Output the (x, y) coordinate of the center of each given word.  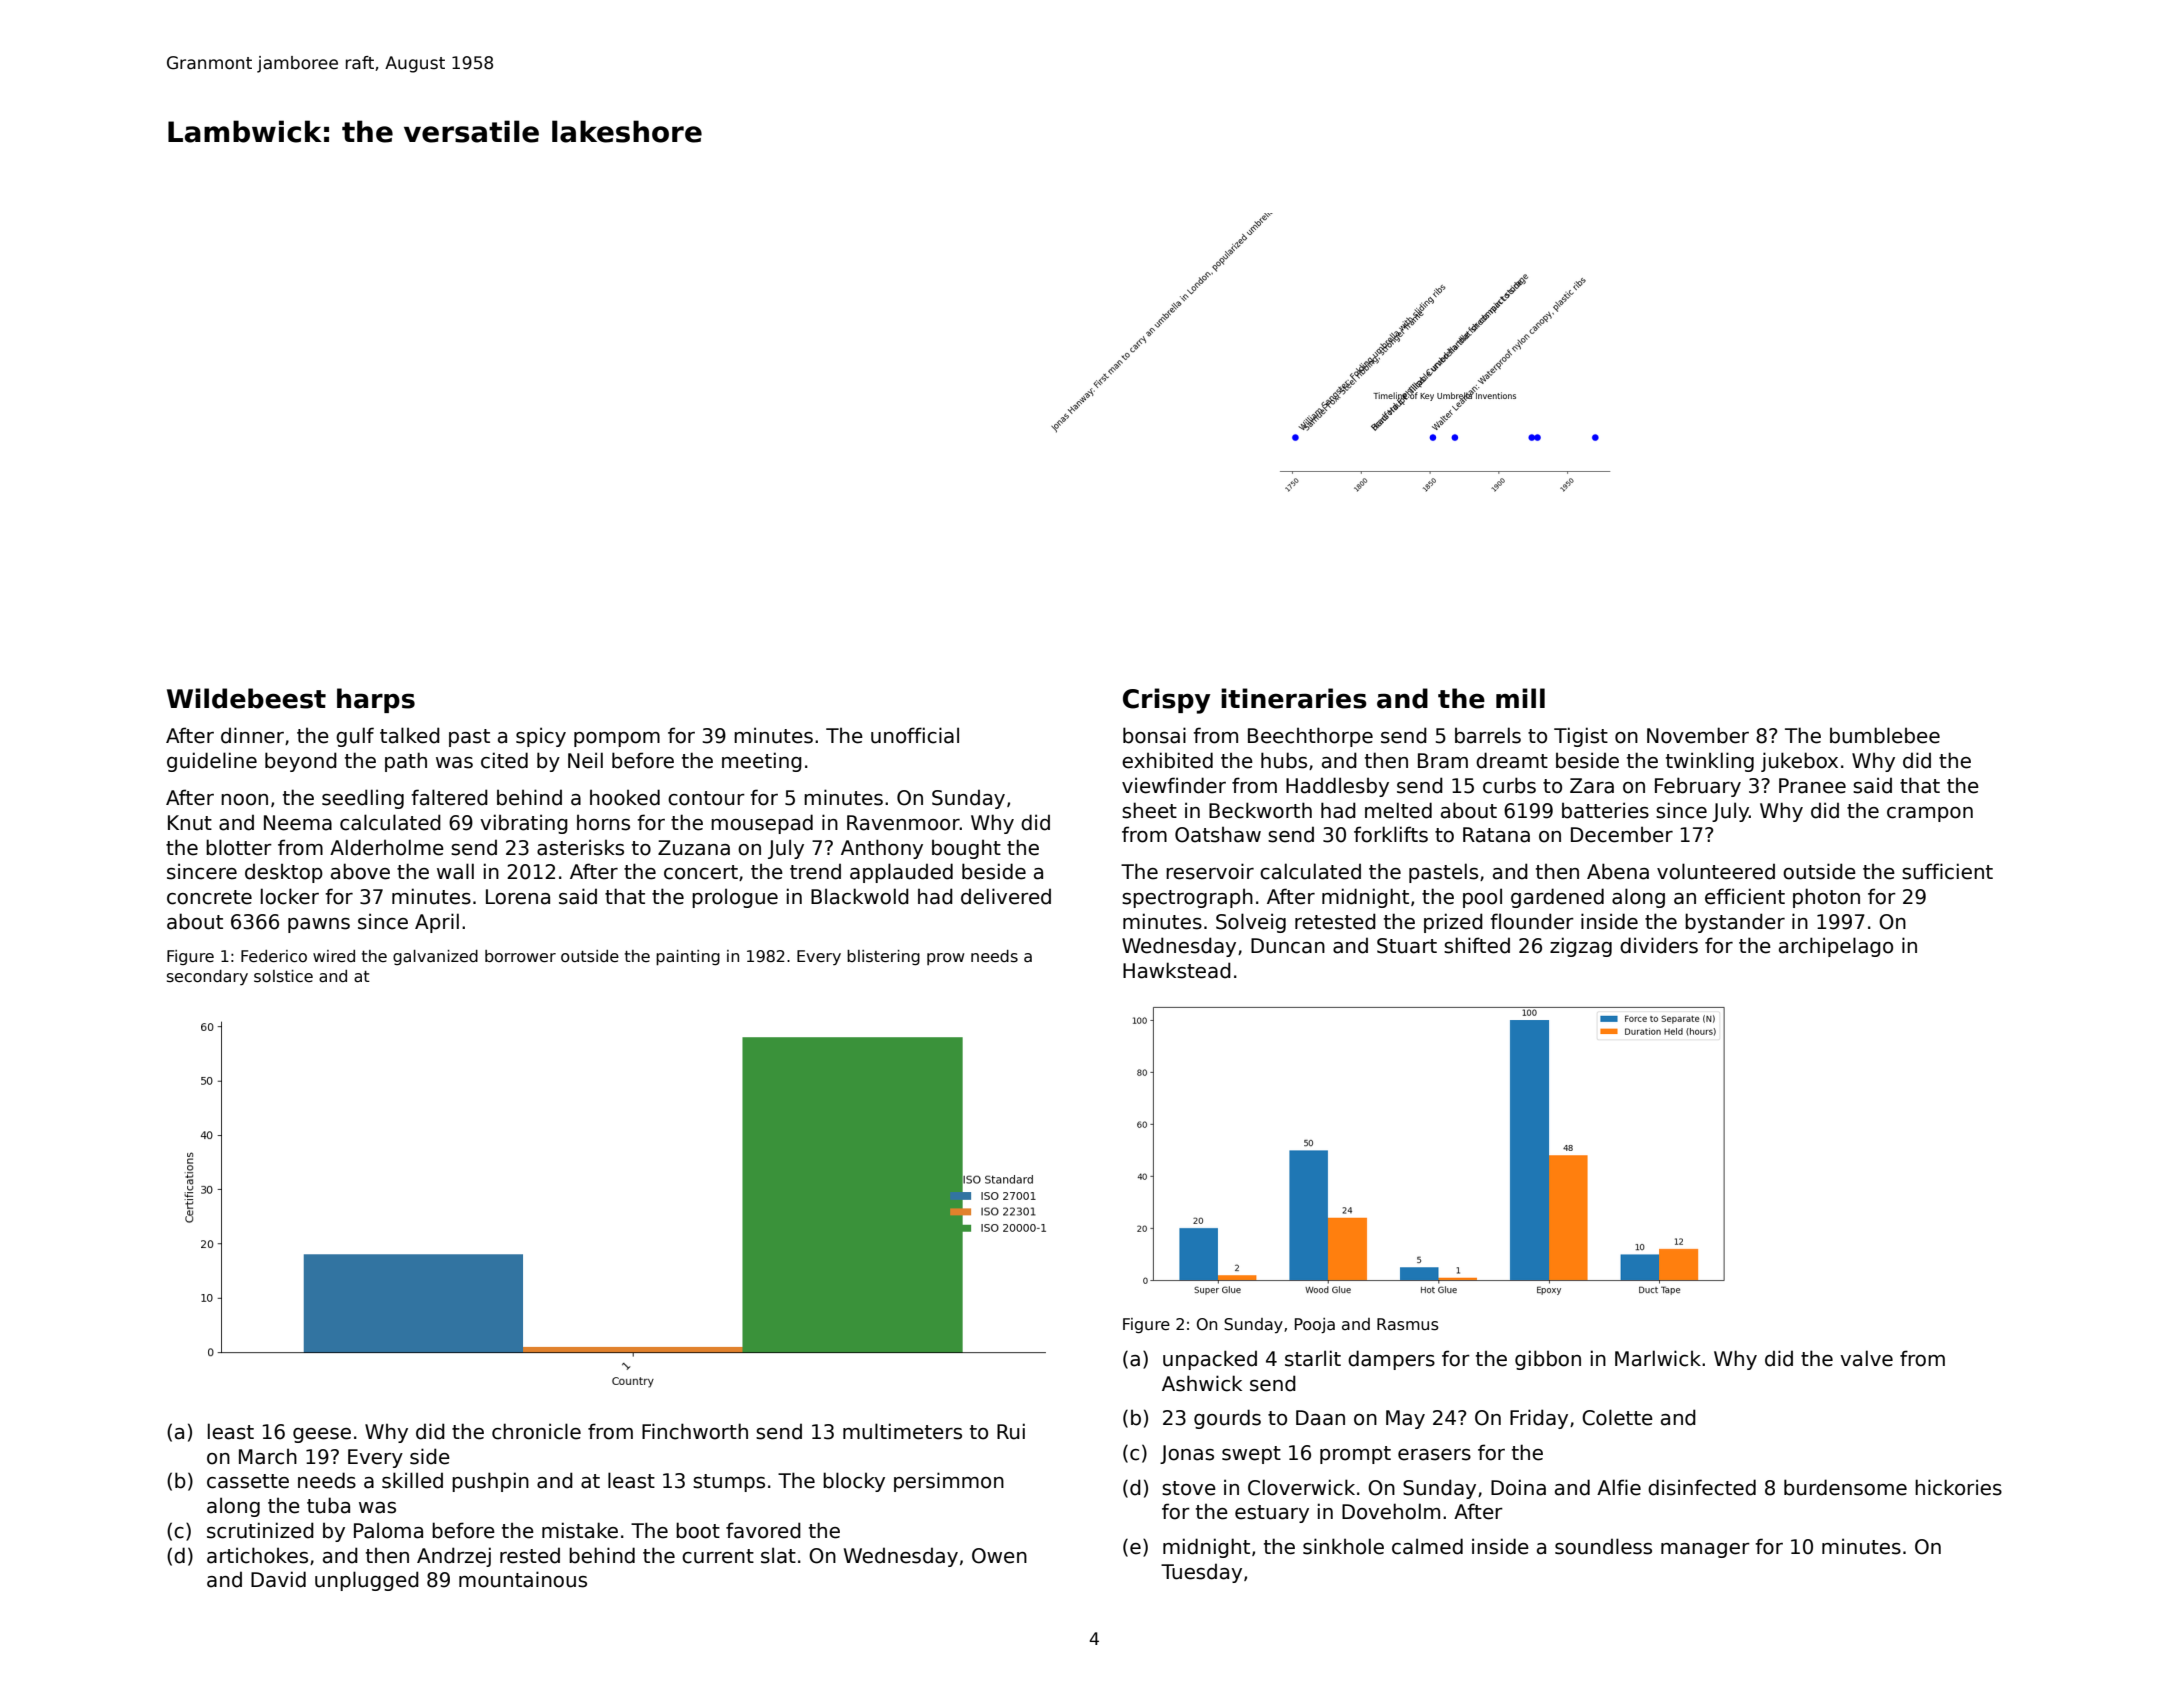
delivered (1006, 896)
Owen (999, 1556)
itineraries (1294, 698)
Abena (1618, 871)
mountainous (523, 1579)
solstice (283, 976)
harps (376, 700)
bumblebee (1885, 735)
